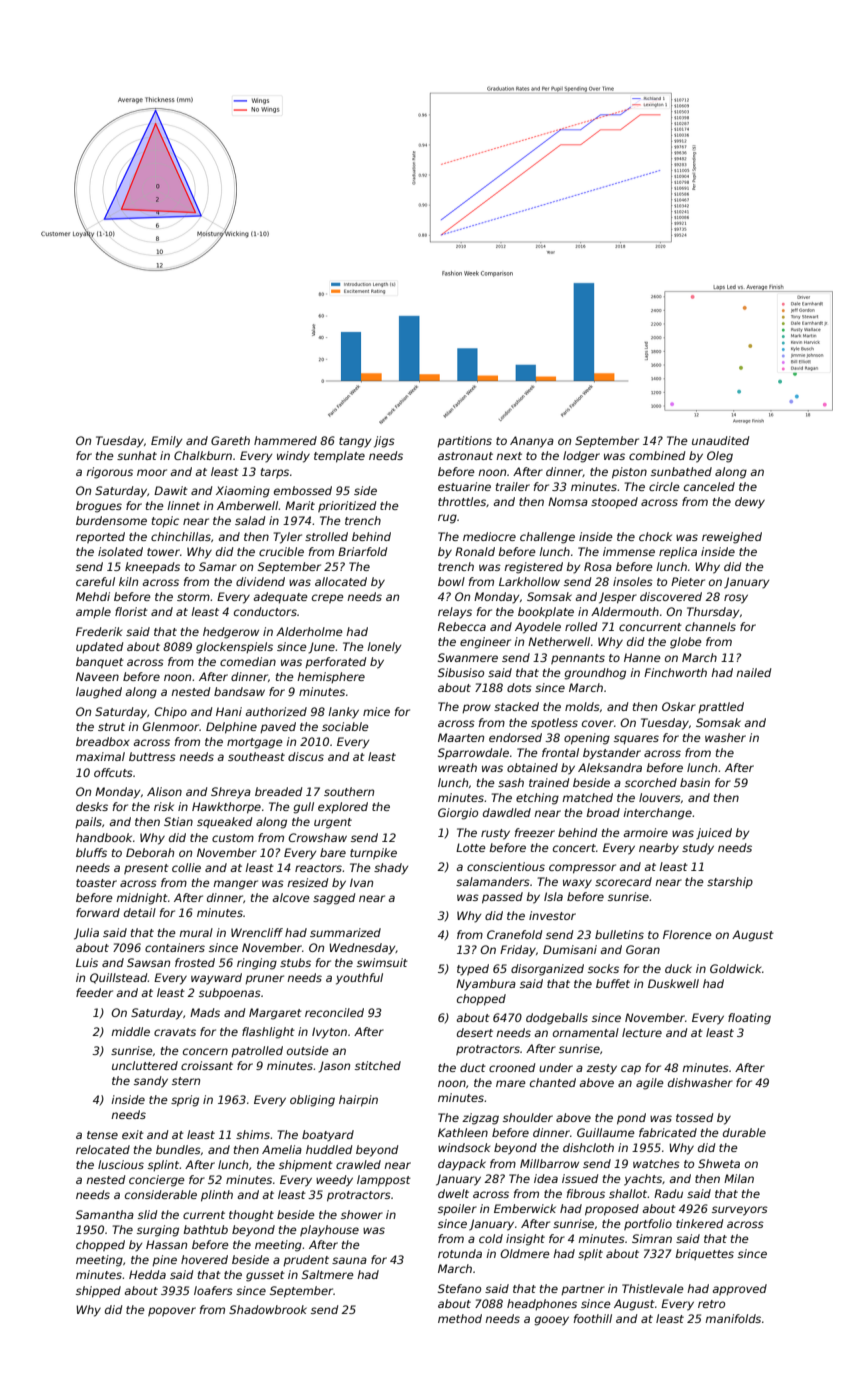 This screenshot has width=849, height=1400. Describe the element at coordinates (99, 507) in the screenshot. I see `brogues` at that location.
